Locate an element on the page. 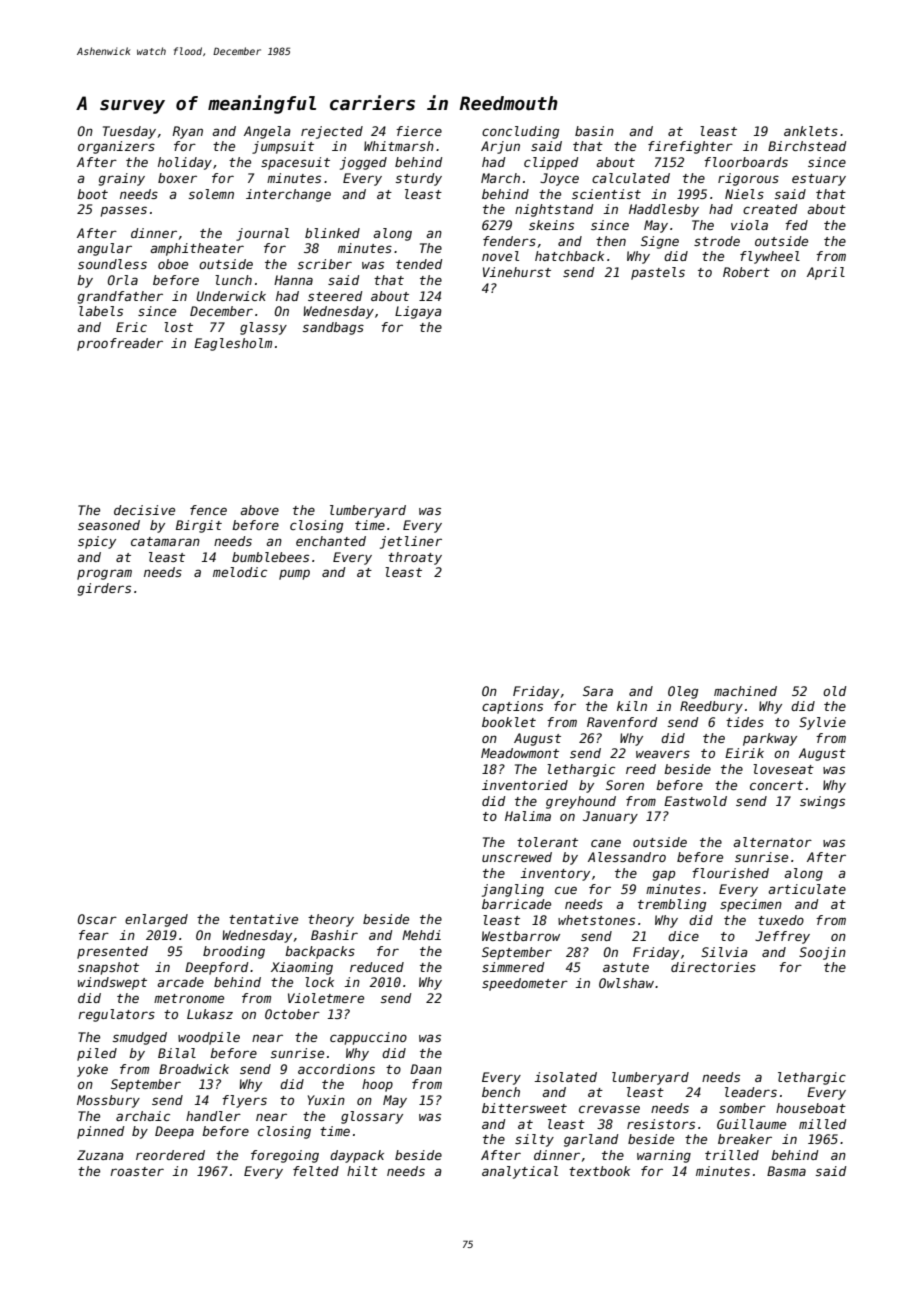 The height and width of the page is (1314, 924). throaty is located at coordinates (415, 558).
